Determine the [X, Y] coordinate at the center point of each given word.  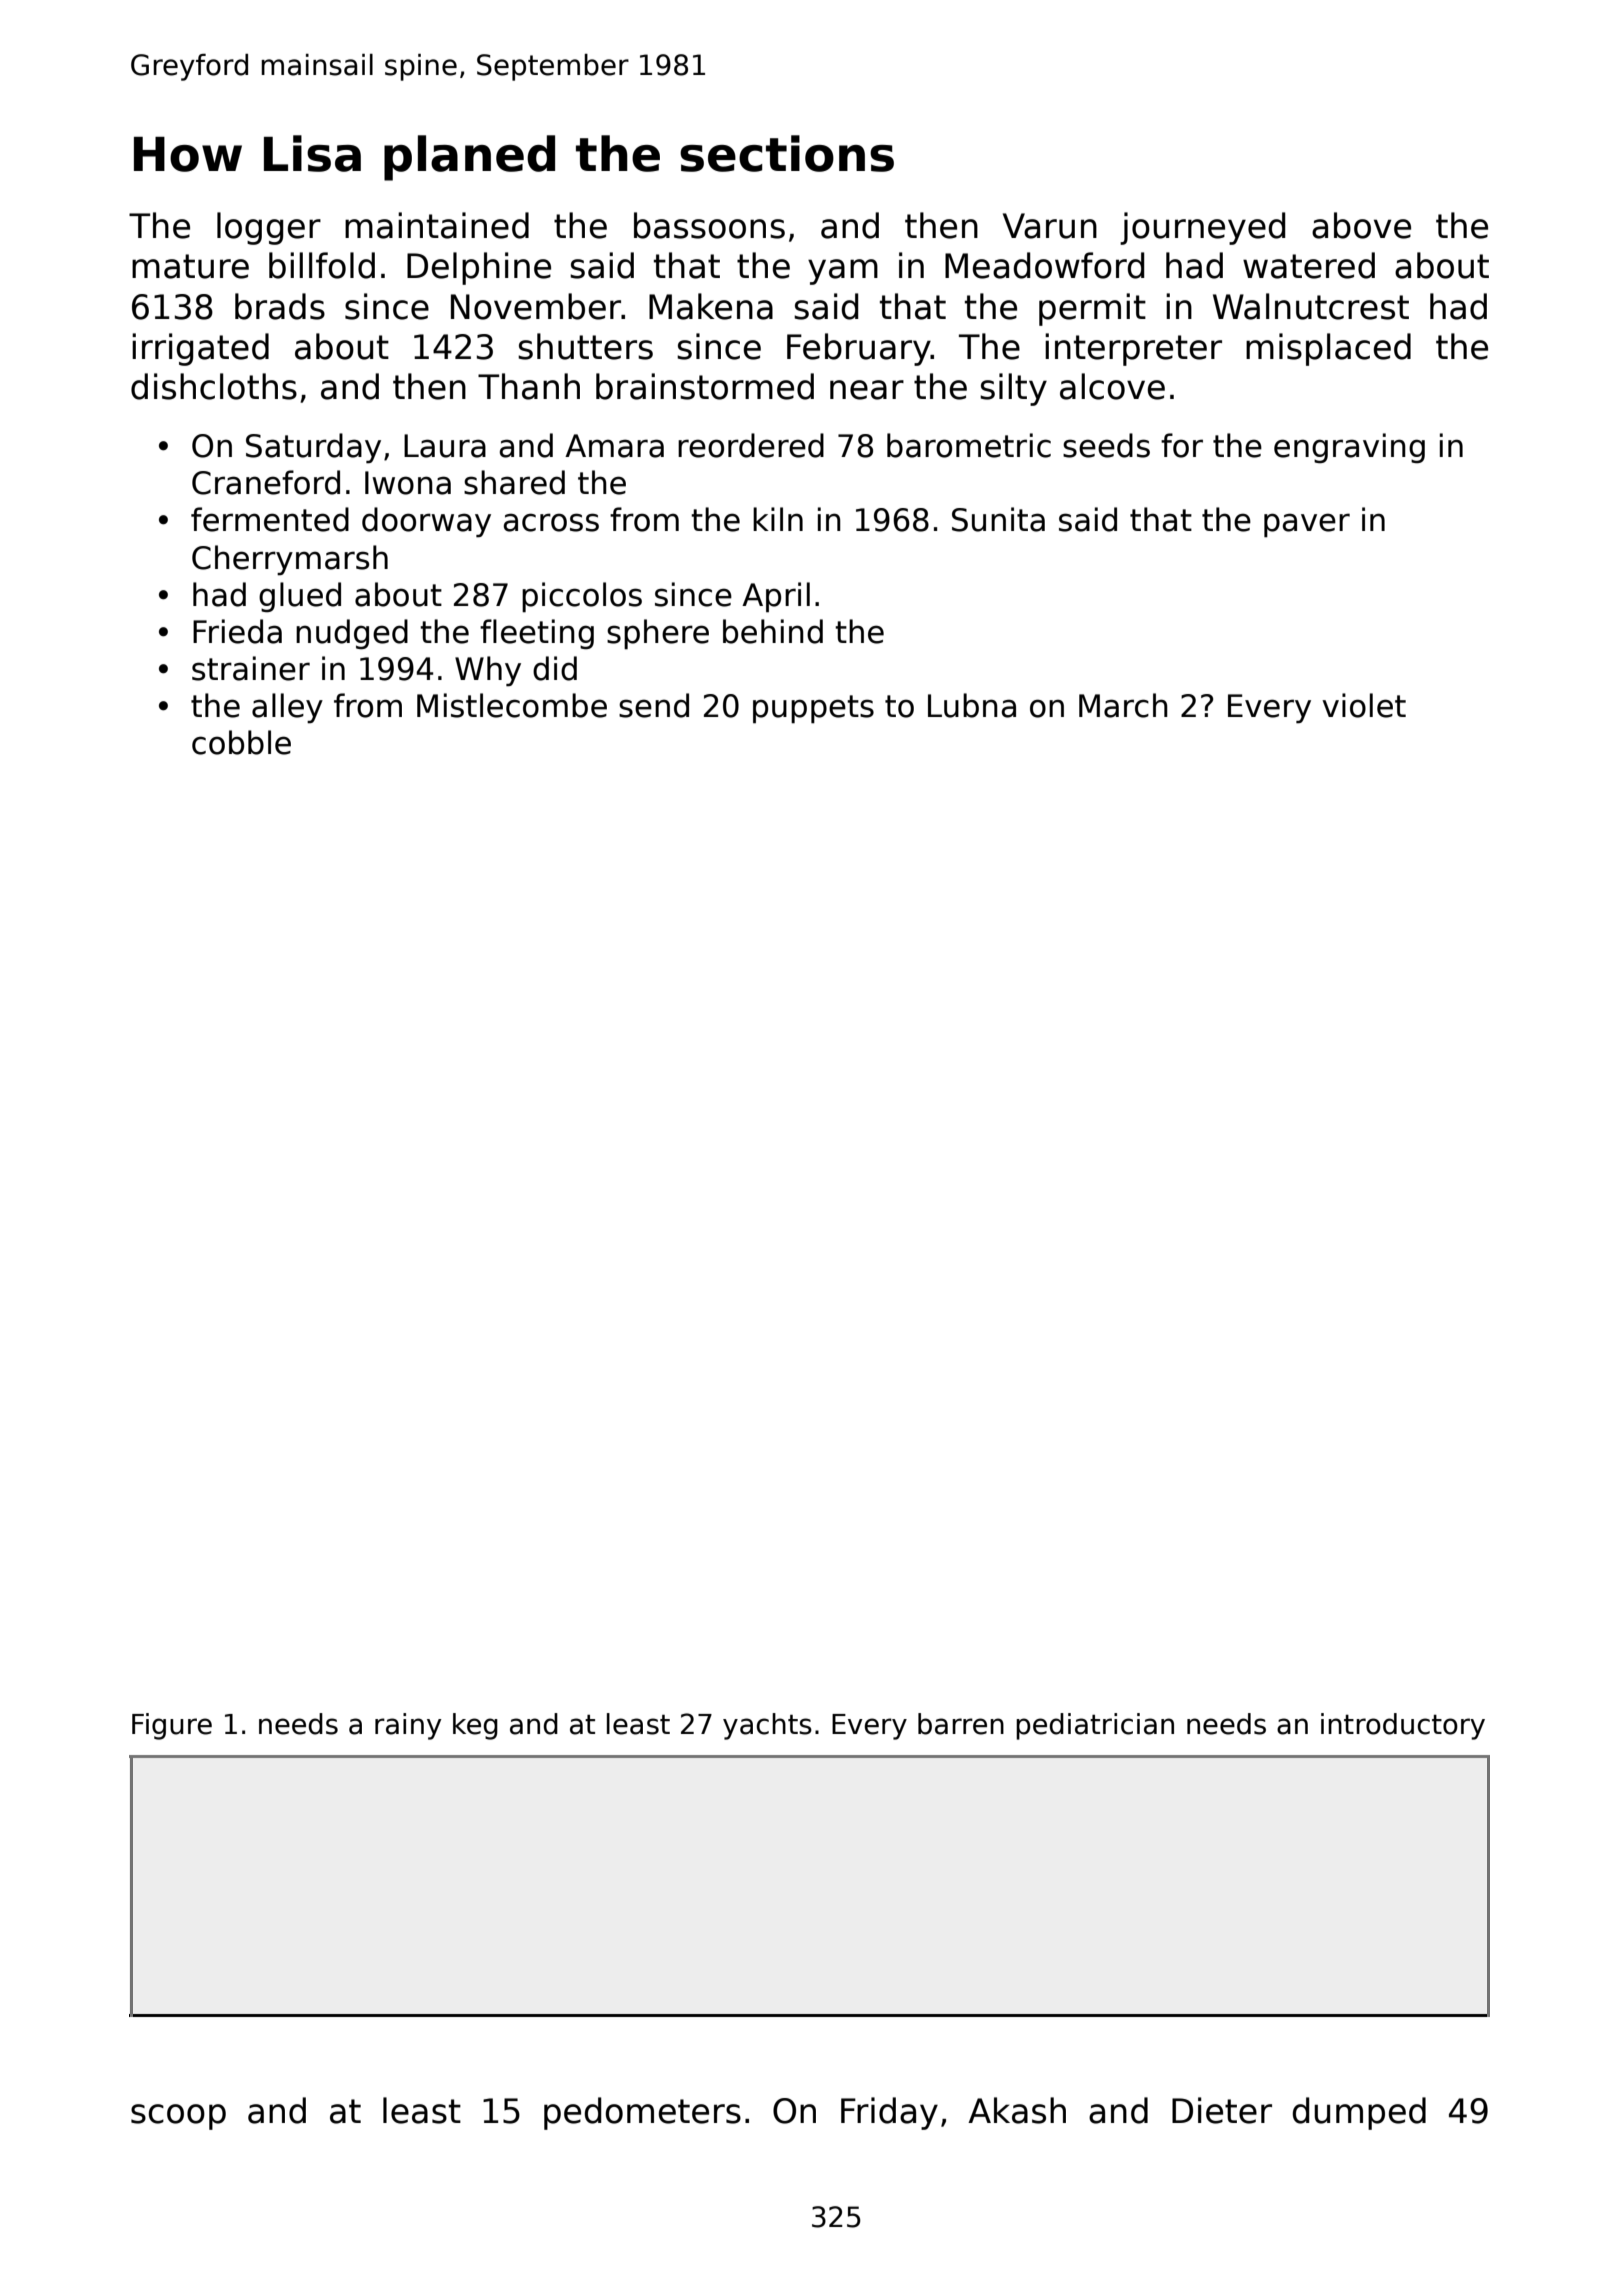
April [776, 597]
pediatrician [1095, 1726]
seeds [1106, 445]
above [1361, 225]
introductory [1403, 1726]
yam [843, 272]
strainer [251, 668]
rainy [408, 1726]
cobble [241, 742]
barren [961, 1724]
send [654, 705]
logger [269, 228]
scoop [178, 2117]
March [1123, 705]
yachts [767, 1726]
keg [475, 1726]
